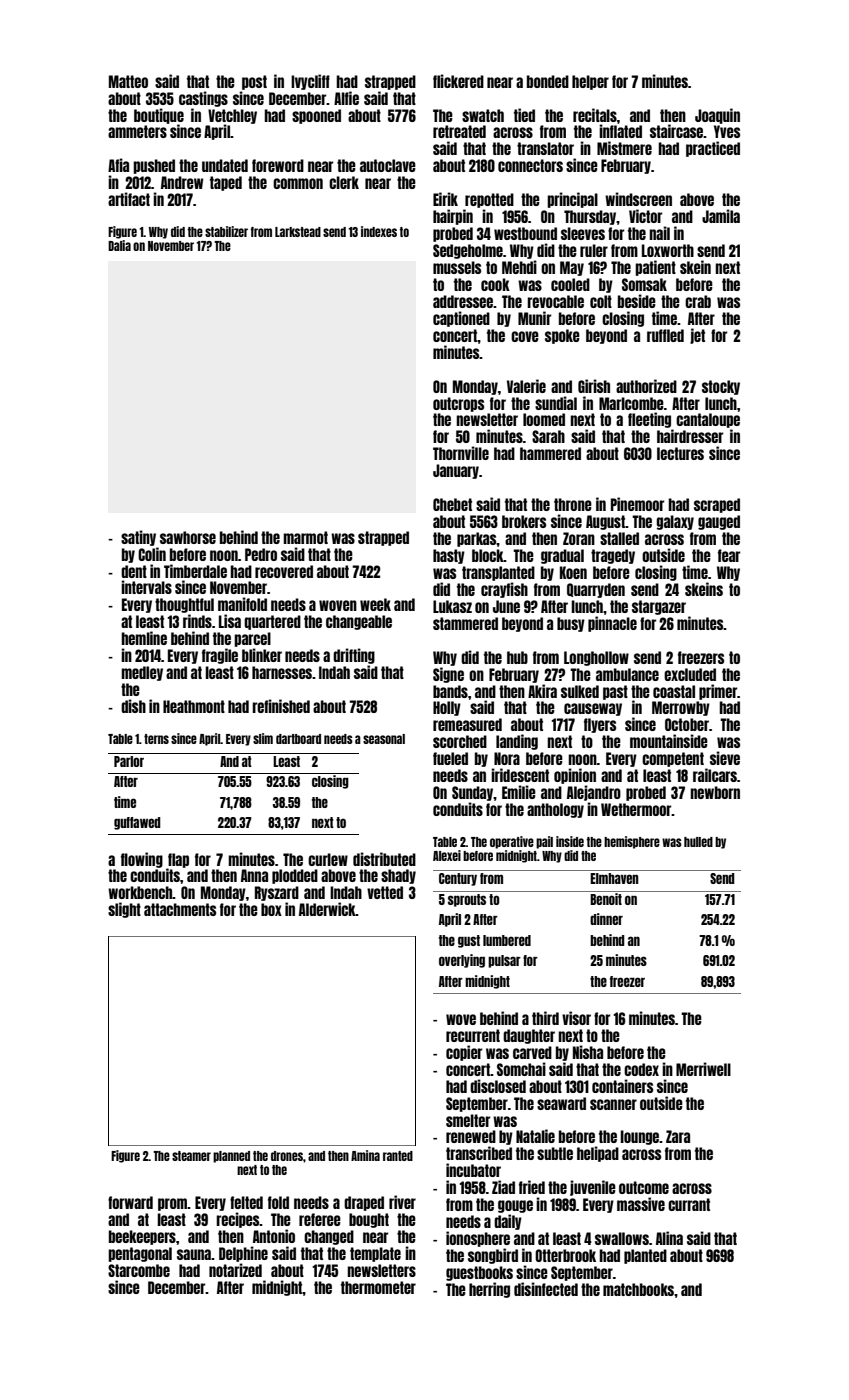  Describe the element at coordinates (194, 1254) in the document. I see `sauna` at that location.
